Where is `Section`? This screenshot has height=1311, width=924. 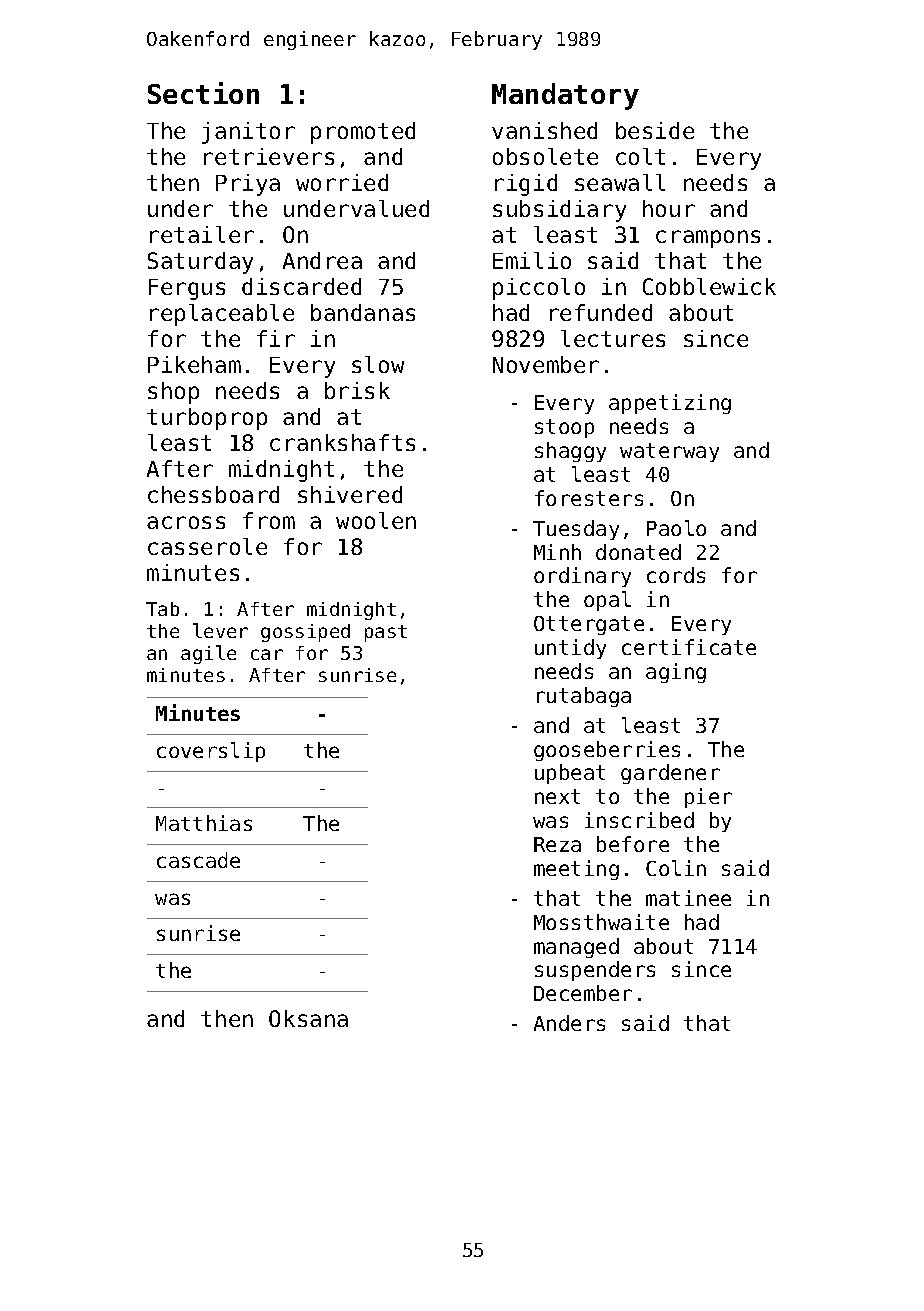
Section is located at coordinates (203, 93).
